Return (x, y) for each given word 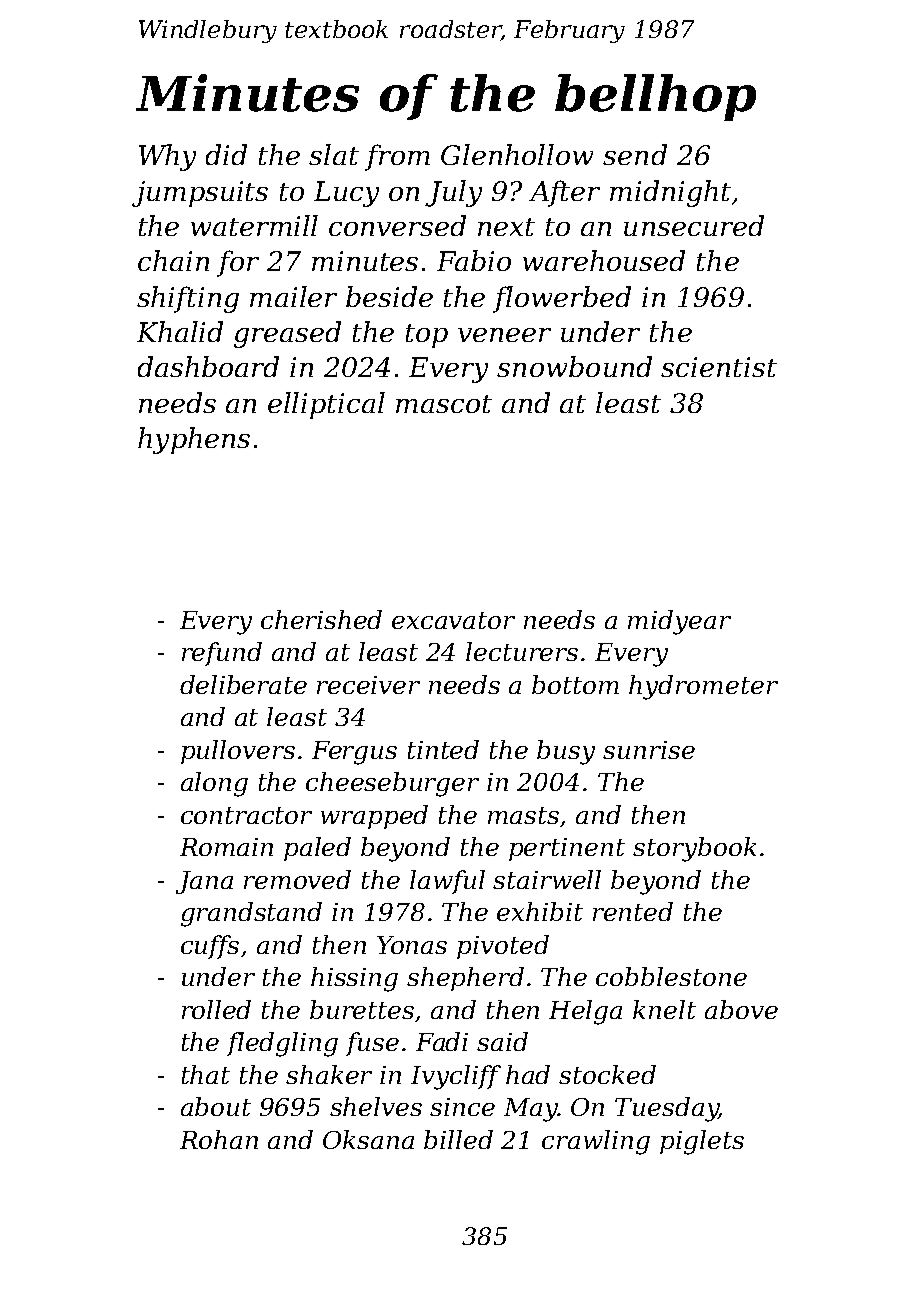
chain (173, 260)
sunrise (649, 750)
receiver (368, 685)
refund (222, 654)
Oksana (368, 1139)
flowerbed (562, 299)
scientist (719, 367)
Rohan (219, 1139)
